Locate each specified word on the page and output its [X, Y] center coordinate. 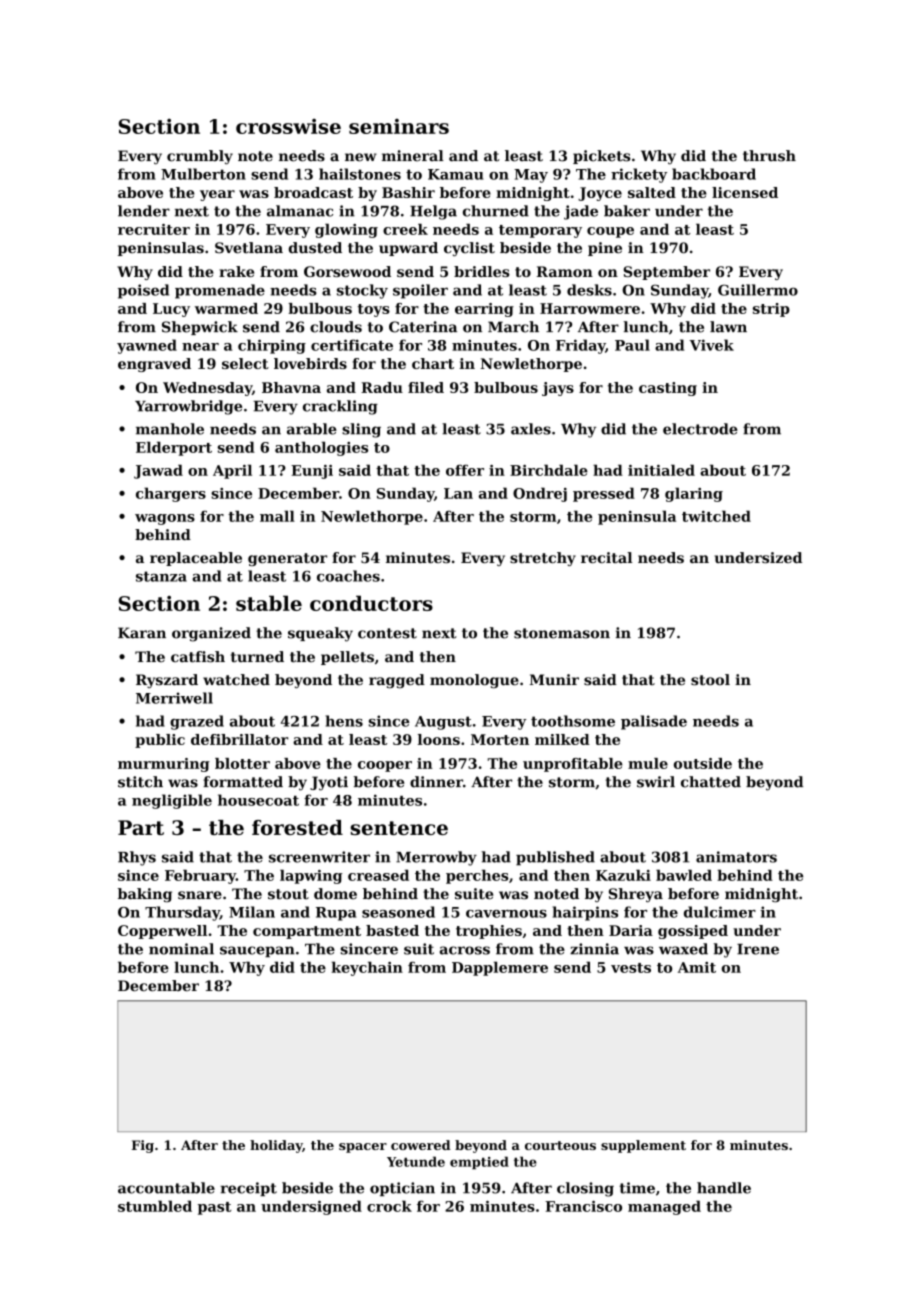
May [531, 176]
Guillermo [758, 290]
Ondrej [540, 494]
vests [631, 968]
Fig [143, 1146]
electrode [700, 429]
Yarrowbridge [188, 407]
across [465, 950]
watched [236, 680]
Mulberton [203, 174]
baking [145, 895]
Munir [554, 679]
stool [710, 680]
